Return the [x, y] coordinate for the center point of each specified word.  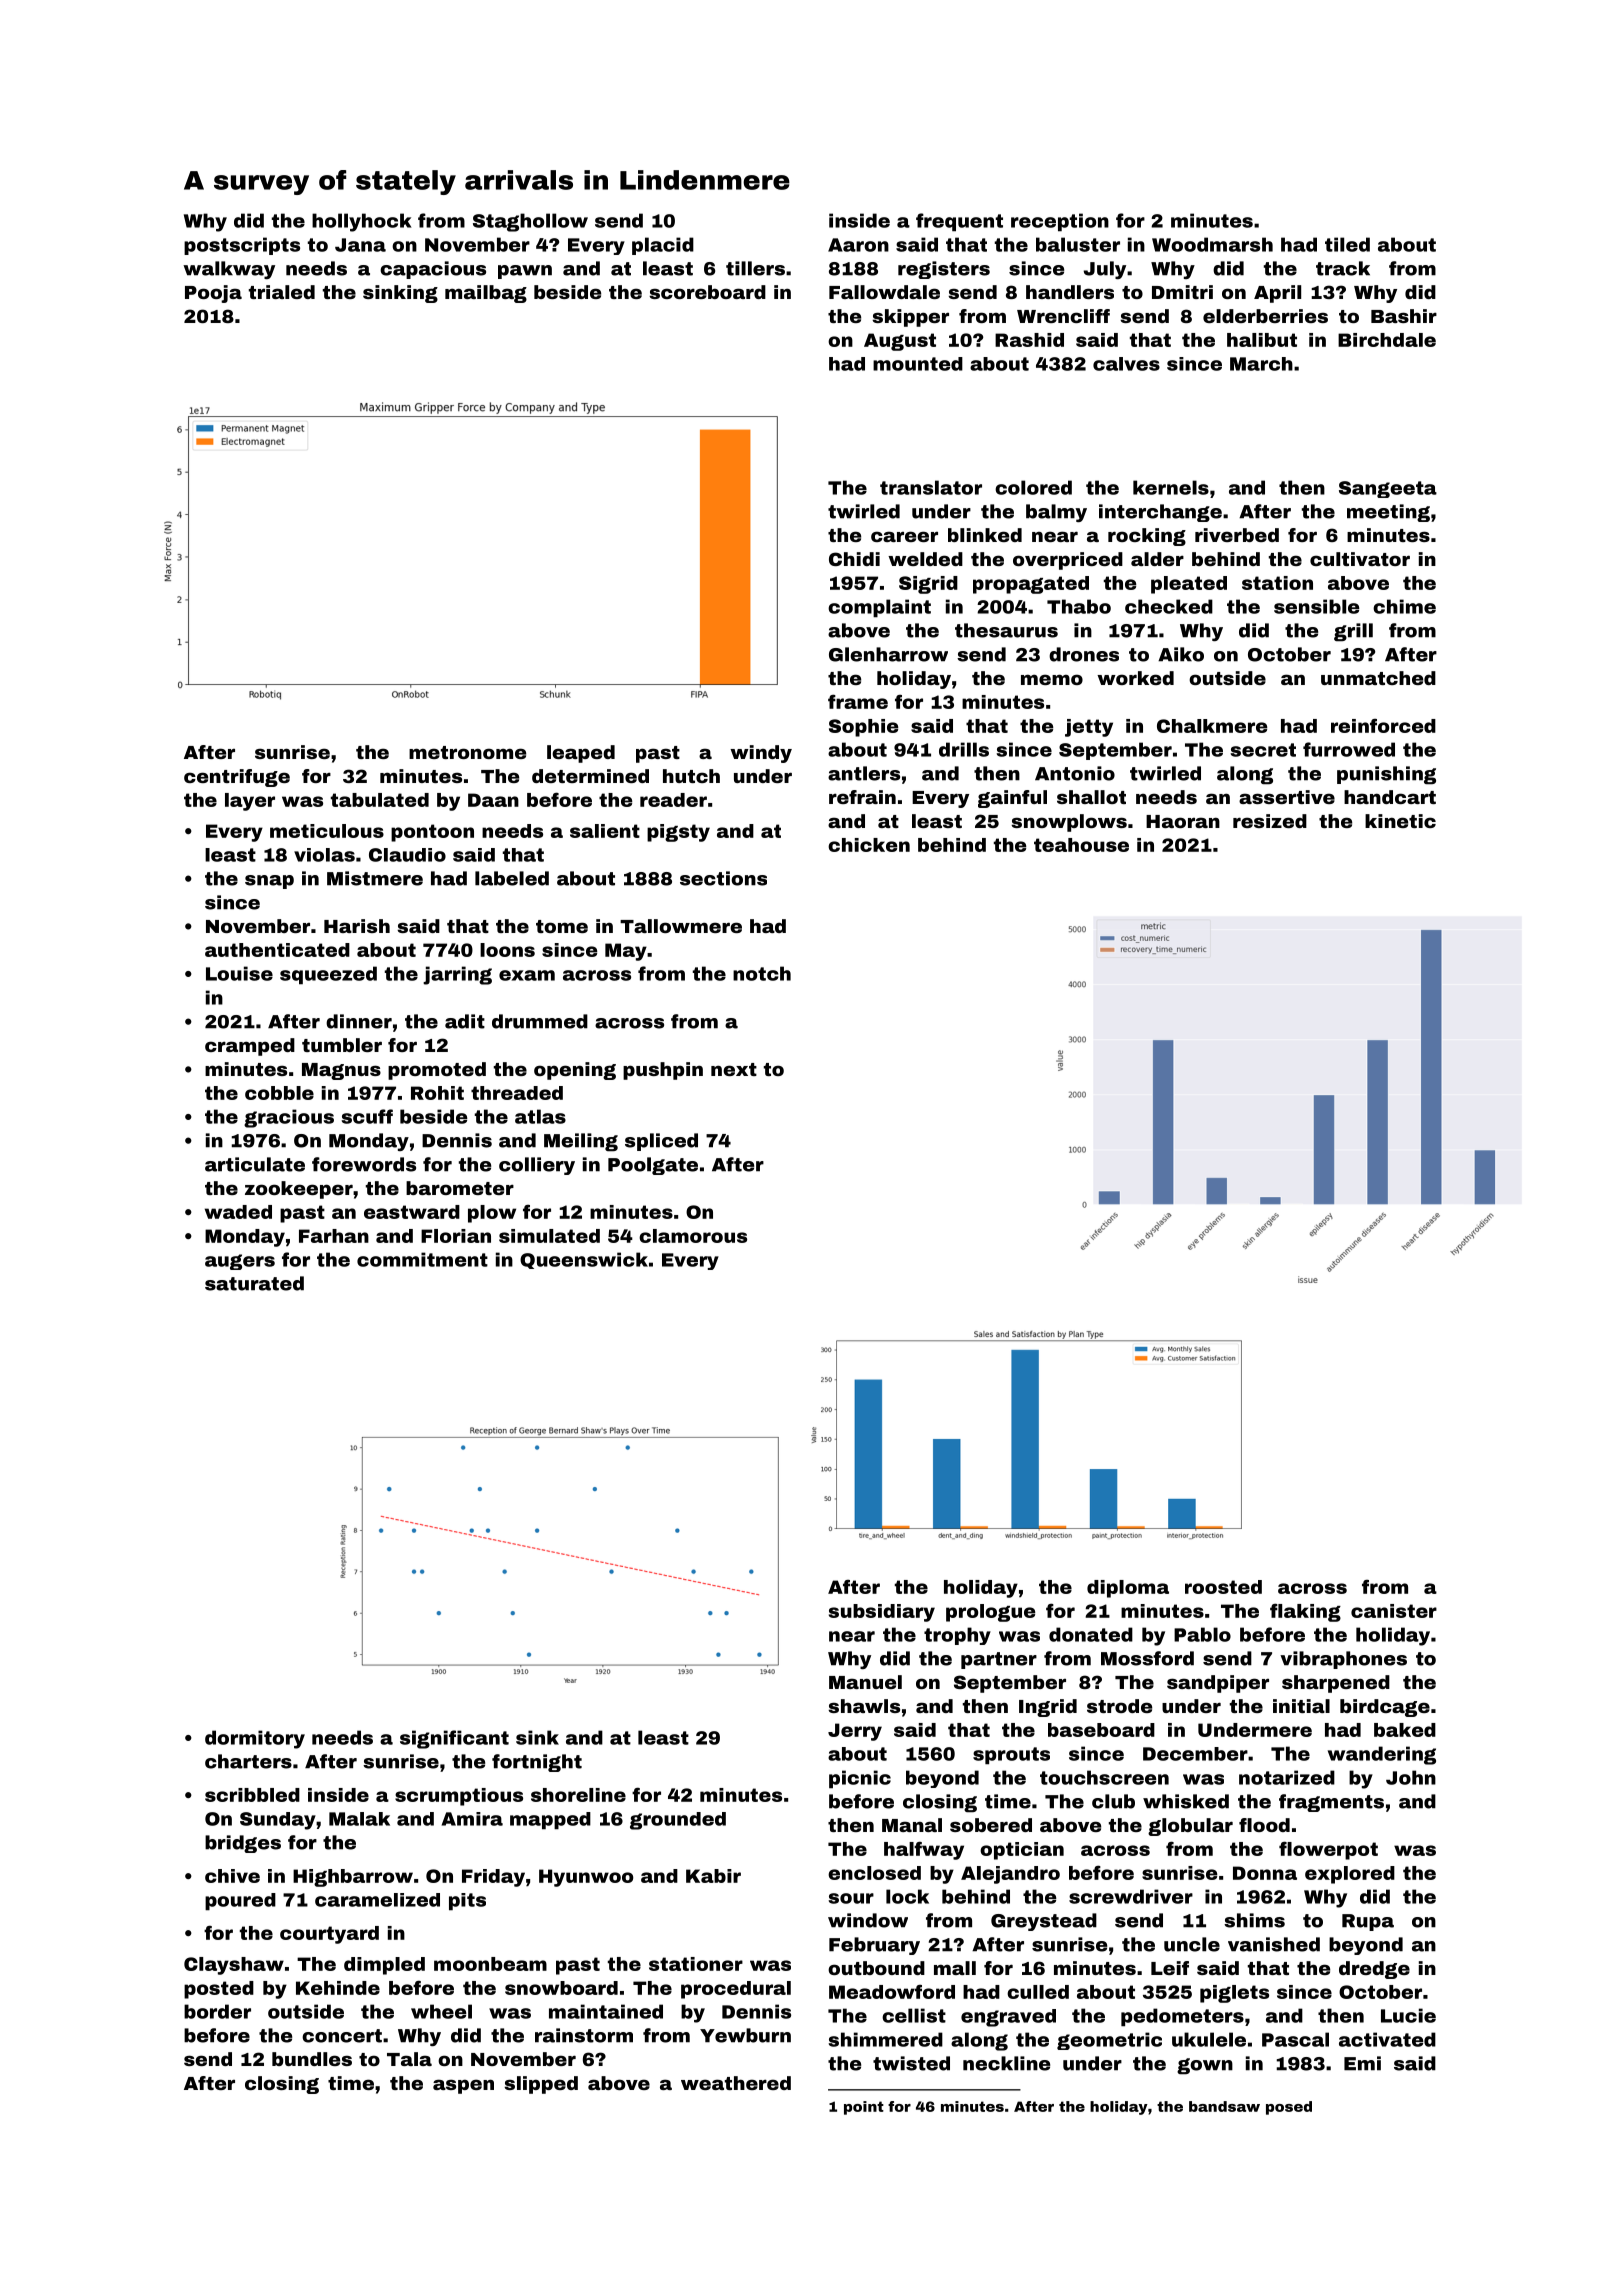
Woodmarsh [1212, 244]
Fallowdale [884, 292]
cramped [250, 1047]
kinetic [1400, 821]
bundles [312, 2059]
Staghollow [530, 222]
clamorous [693, 1236]
